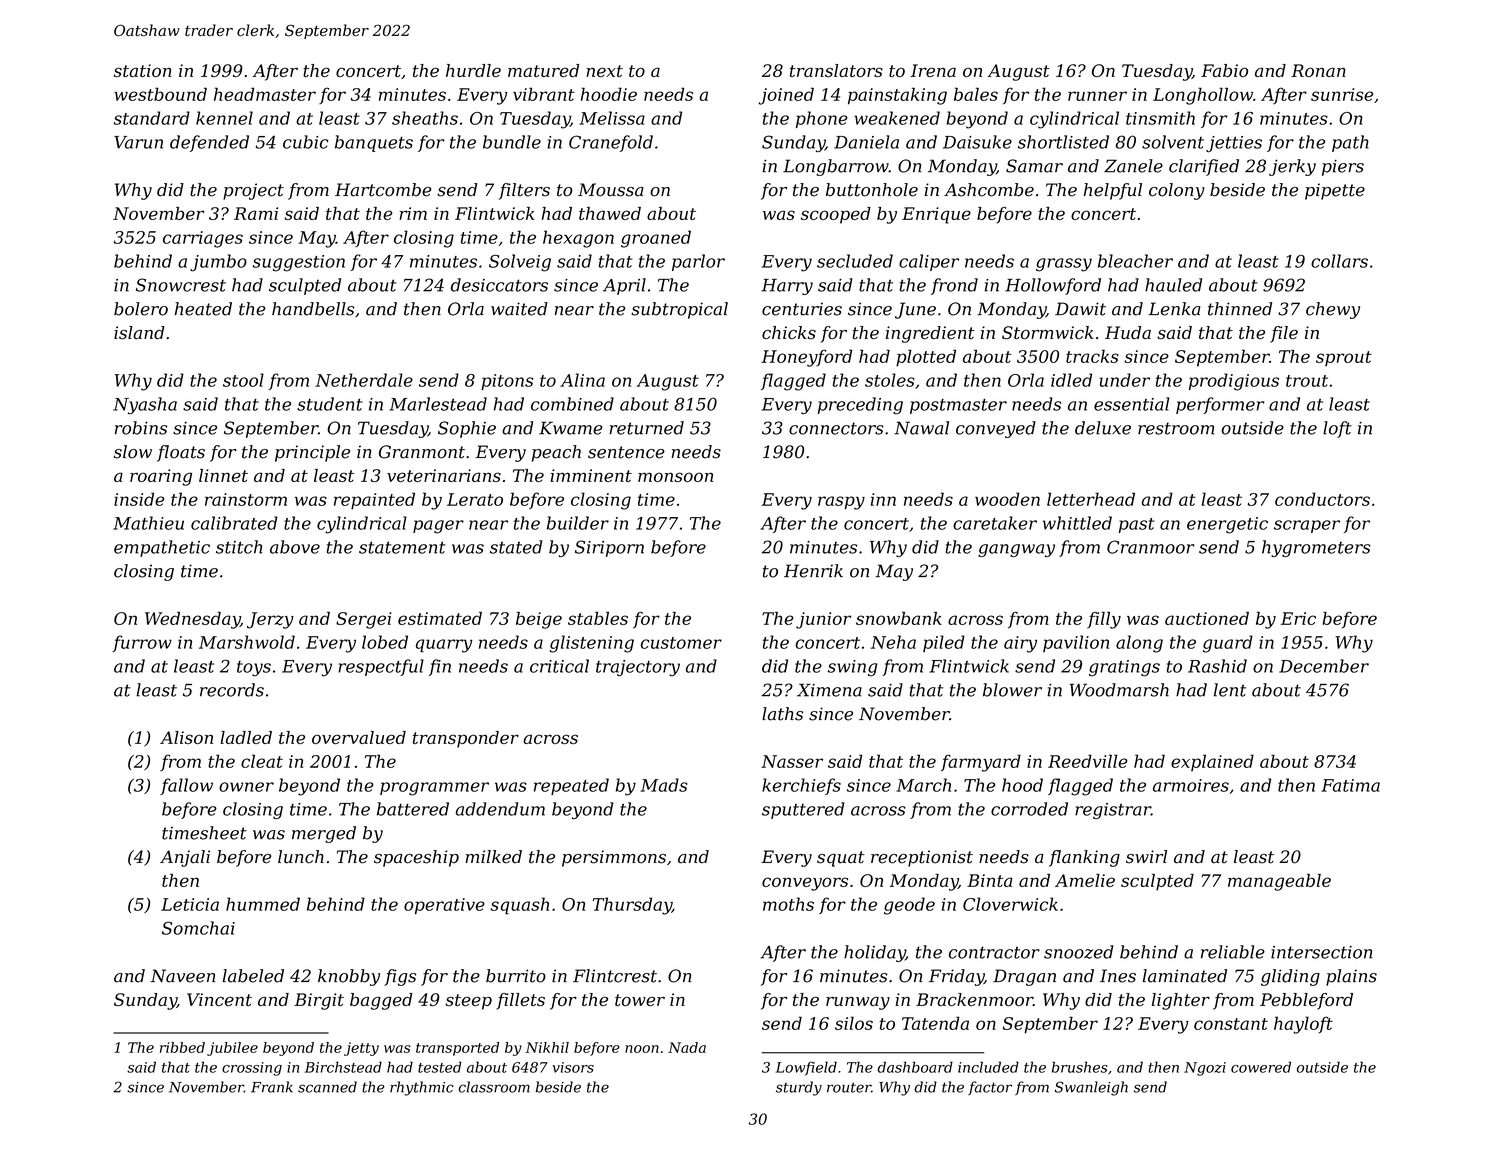 The image size is (1497, 1157). I want to click on island, so click(139, 333).
